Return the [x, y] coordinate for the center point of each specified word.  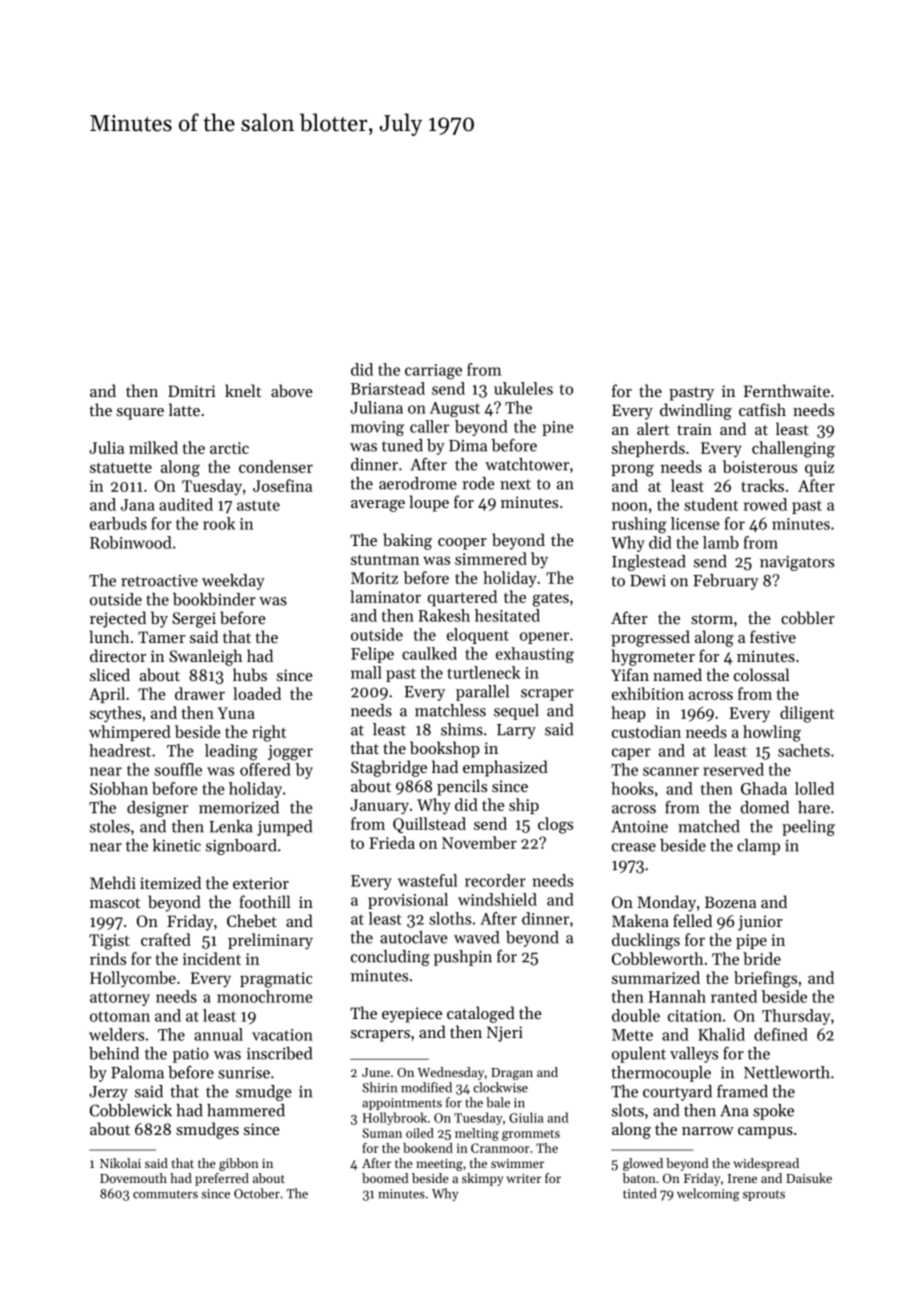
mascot [115, 903]
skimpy [482, 1179]
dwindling [696, 411]
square [140, 414]
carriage [433, 372]
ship [524, 806]
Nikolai [120, 1163]
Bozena [730, 902]
